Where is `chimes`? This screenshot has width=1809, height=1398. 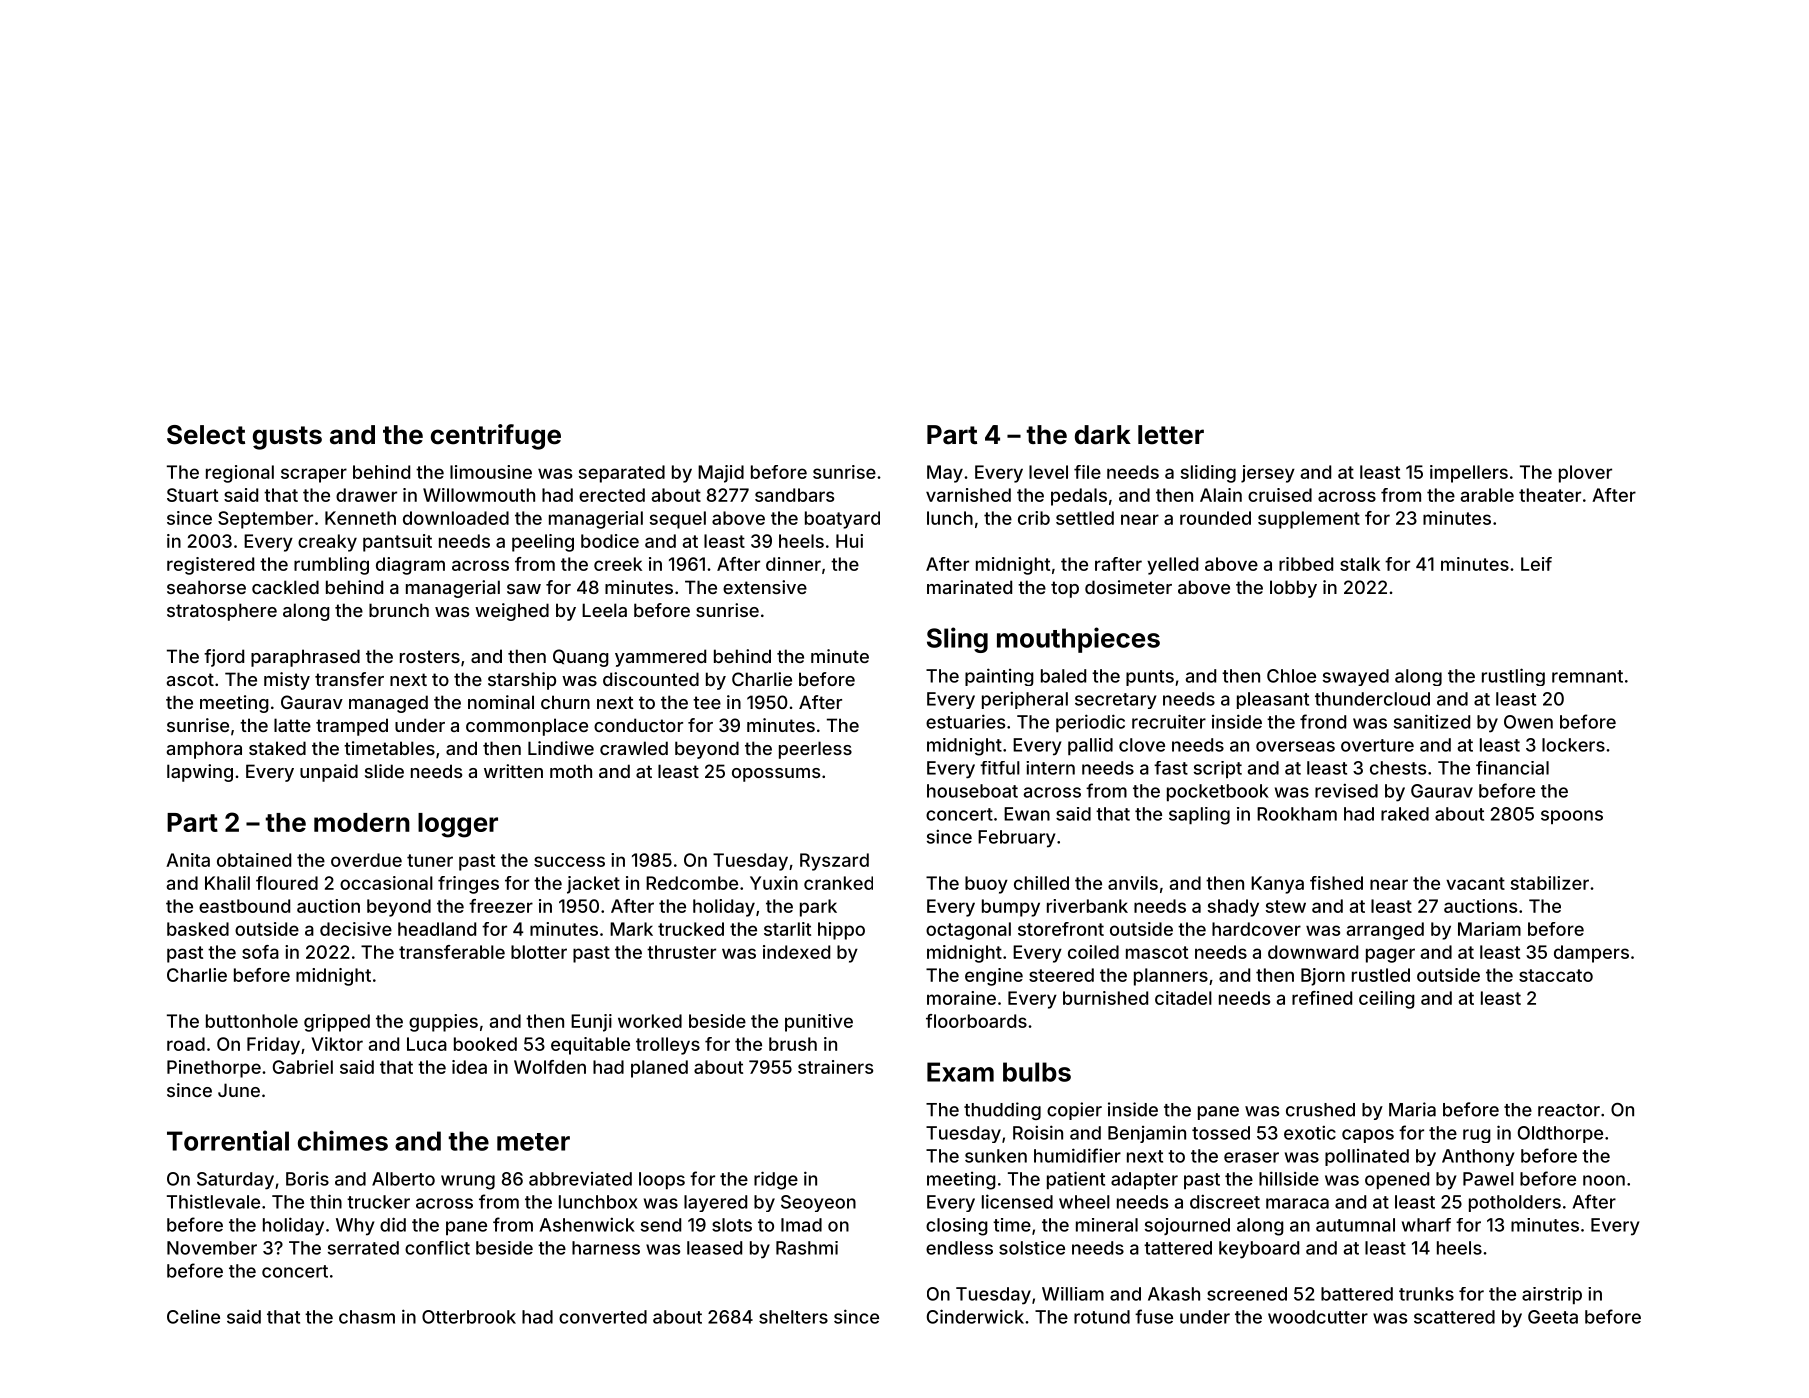 chimes is located at coordinates (343, 1140).
